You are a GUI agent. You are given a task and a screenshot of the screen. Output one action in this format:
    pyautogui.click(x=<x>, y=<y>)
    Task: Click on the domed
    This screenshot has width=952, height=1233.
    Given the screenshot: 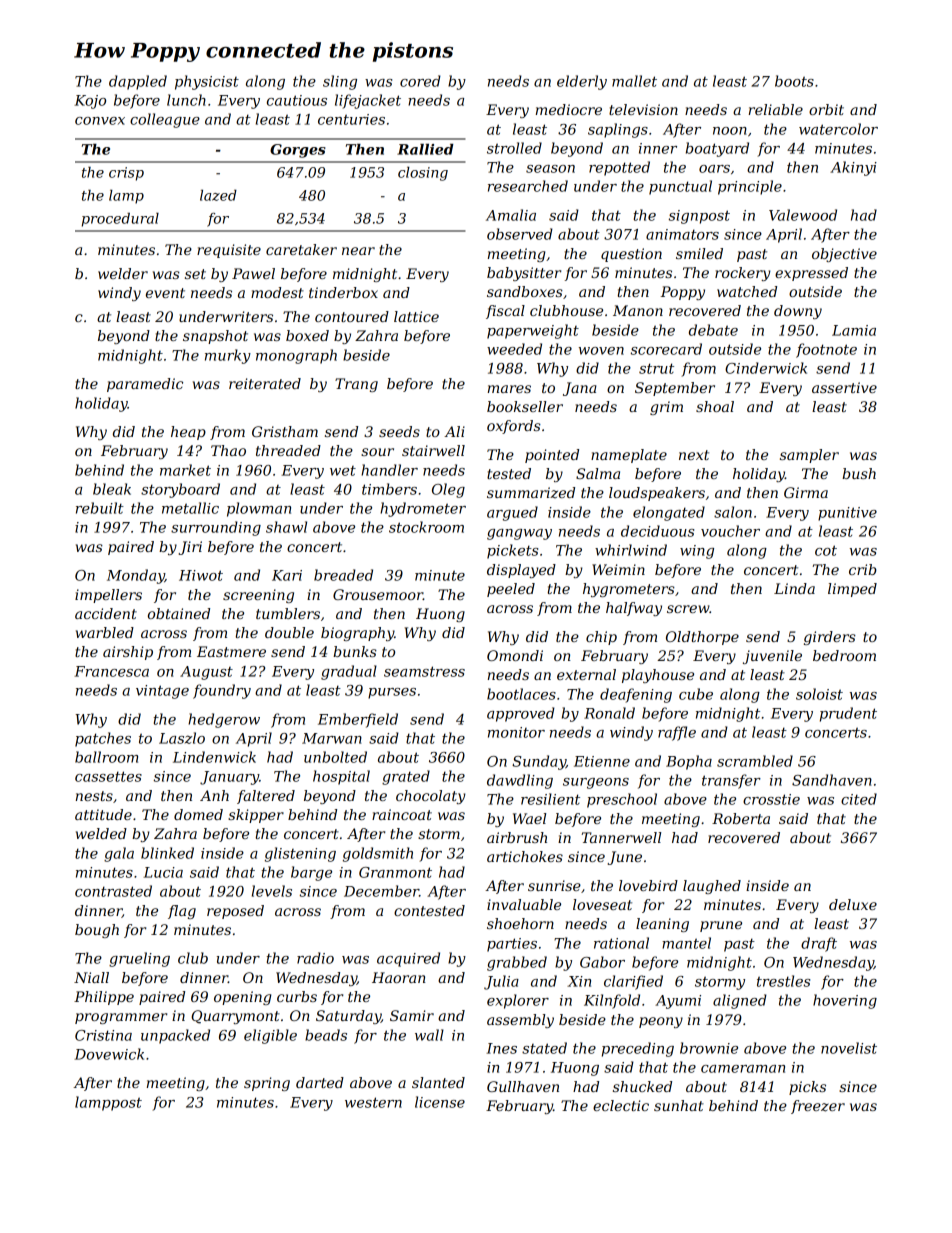 What is the action you would take?
    pyautogui.click(x=198, y=814)
